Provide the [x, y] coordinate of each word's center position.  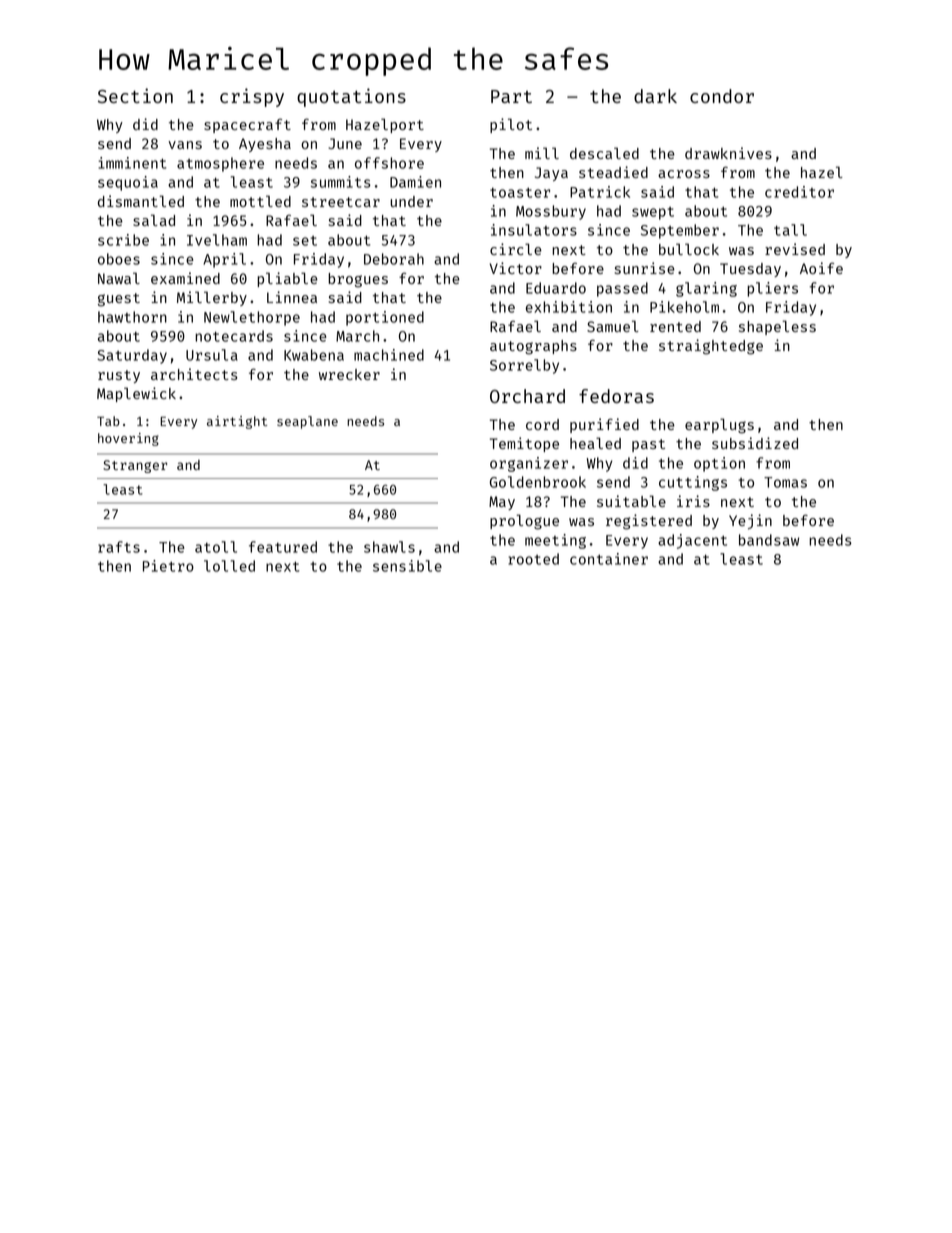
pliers [772, 289]
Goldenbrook [538, 482]
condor [722, 96]
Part [511, 96]
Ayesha [265, 145]
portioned [385, 318]
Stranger [135, 466]
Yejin [750, 521]
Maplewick [136, 394]
